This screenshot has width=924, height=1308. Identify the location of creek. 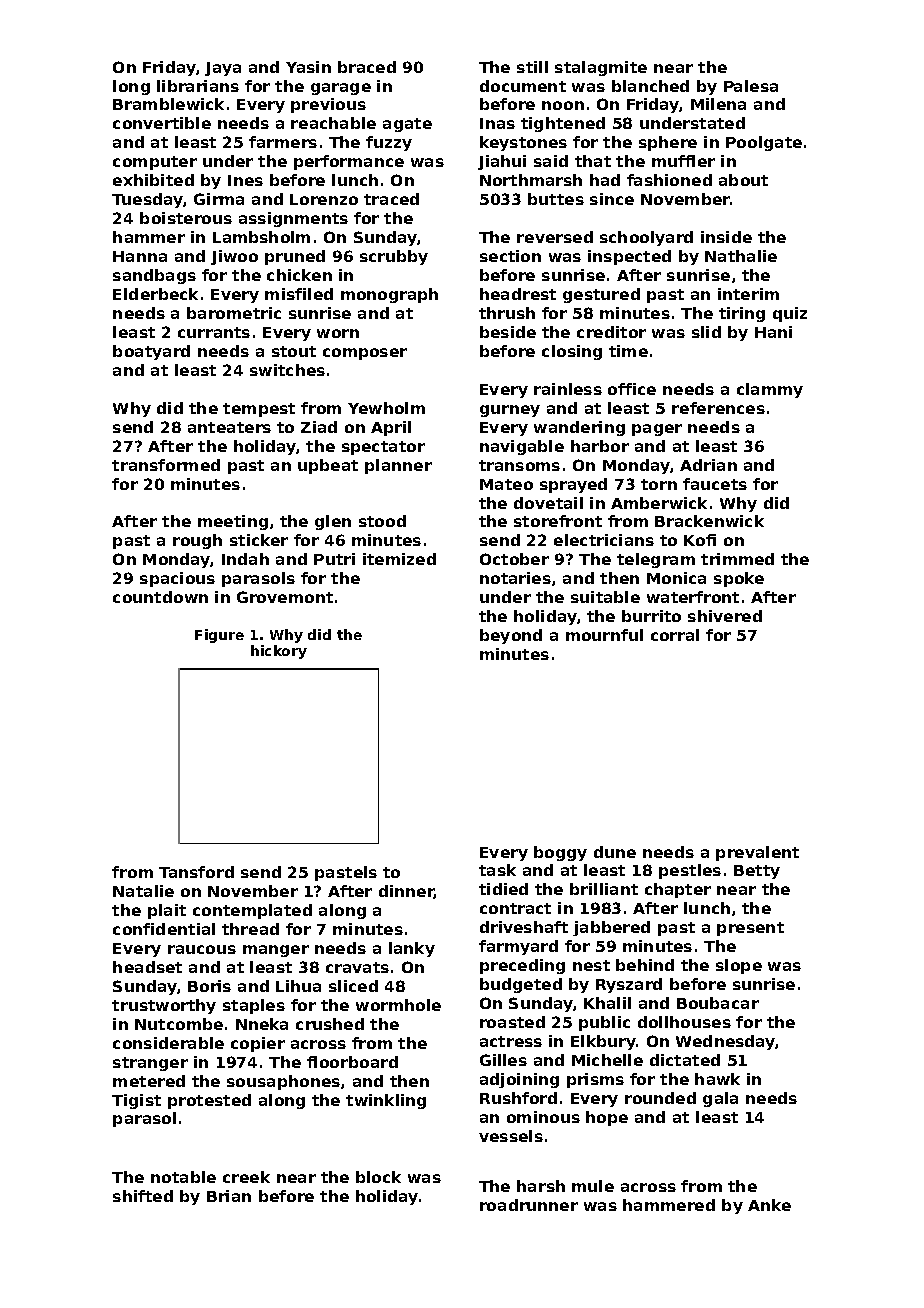
(246, 1177).
